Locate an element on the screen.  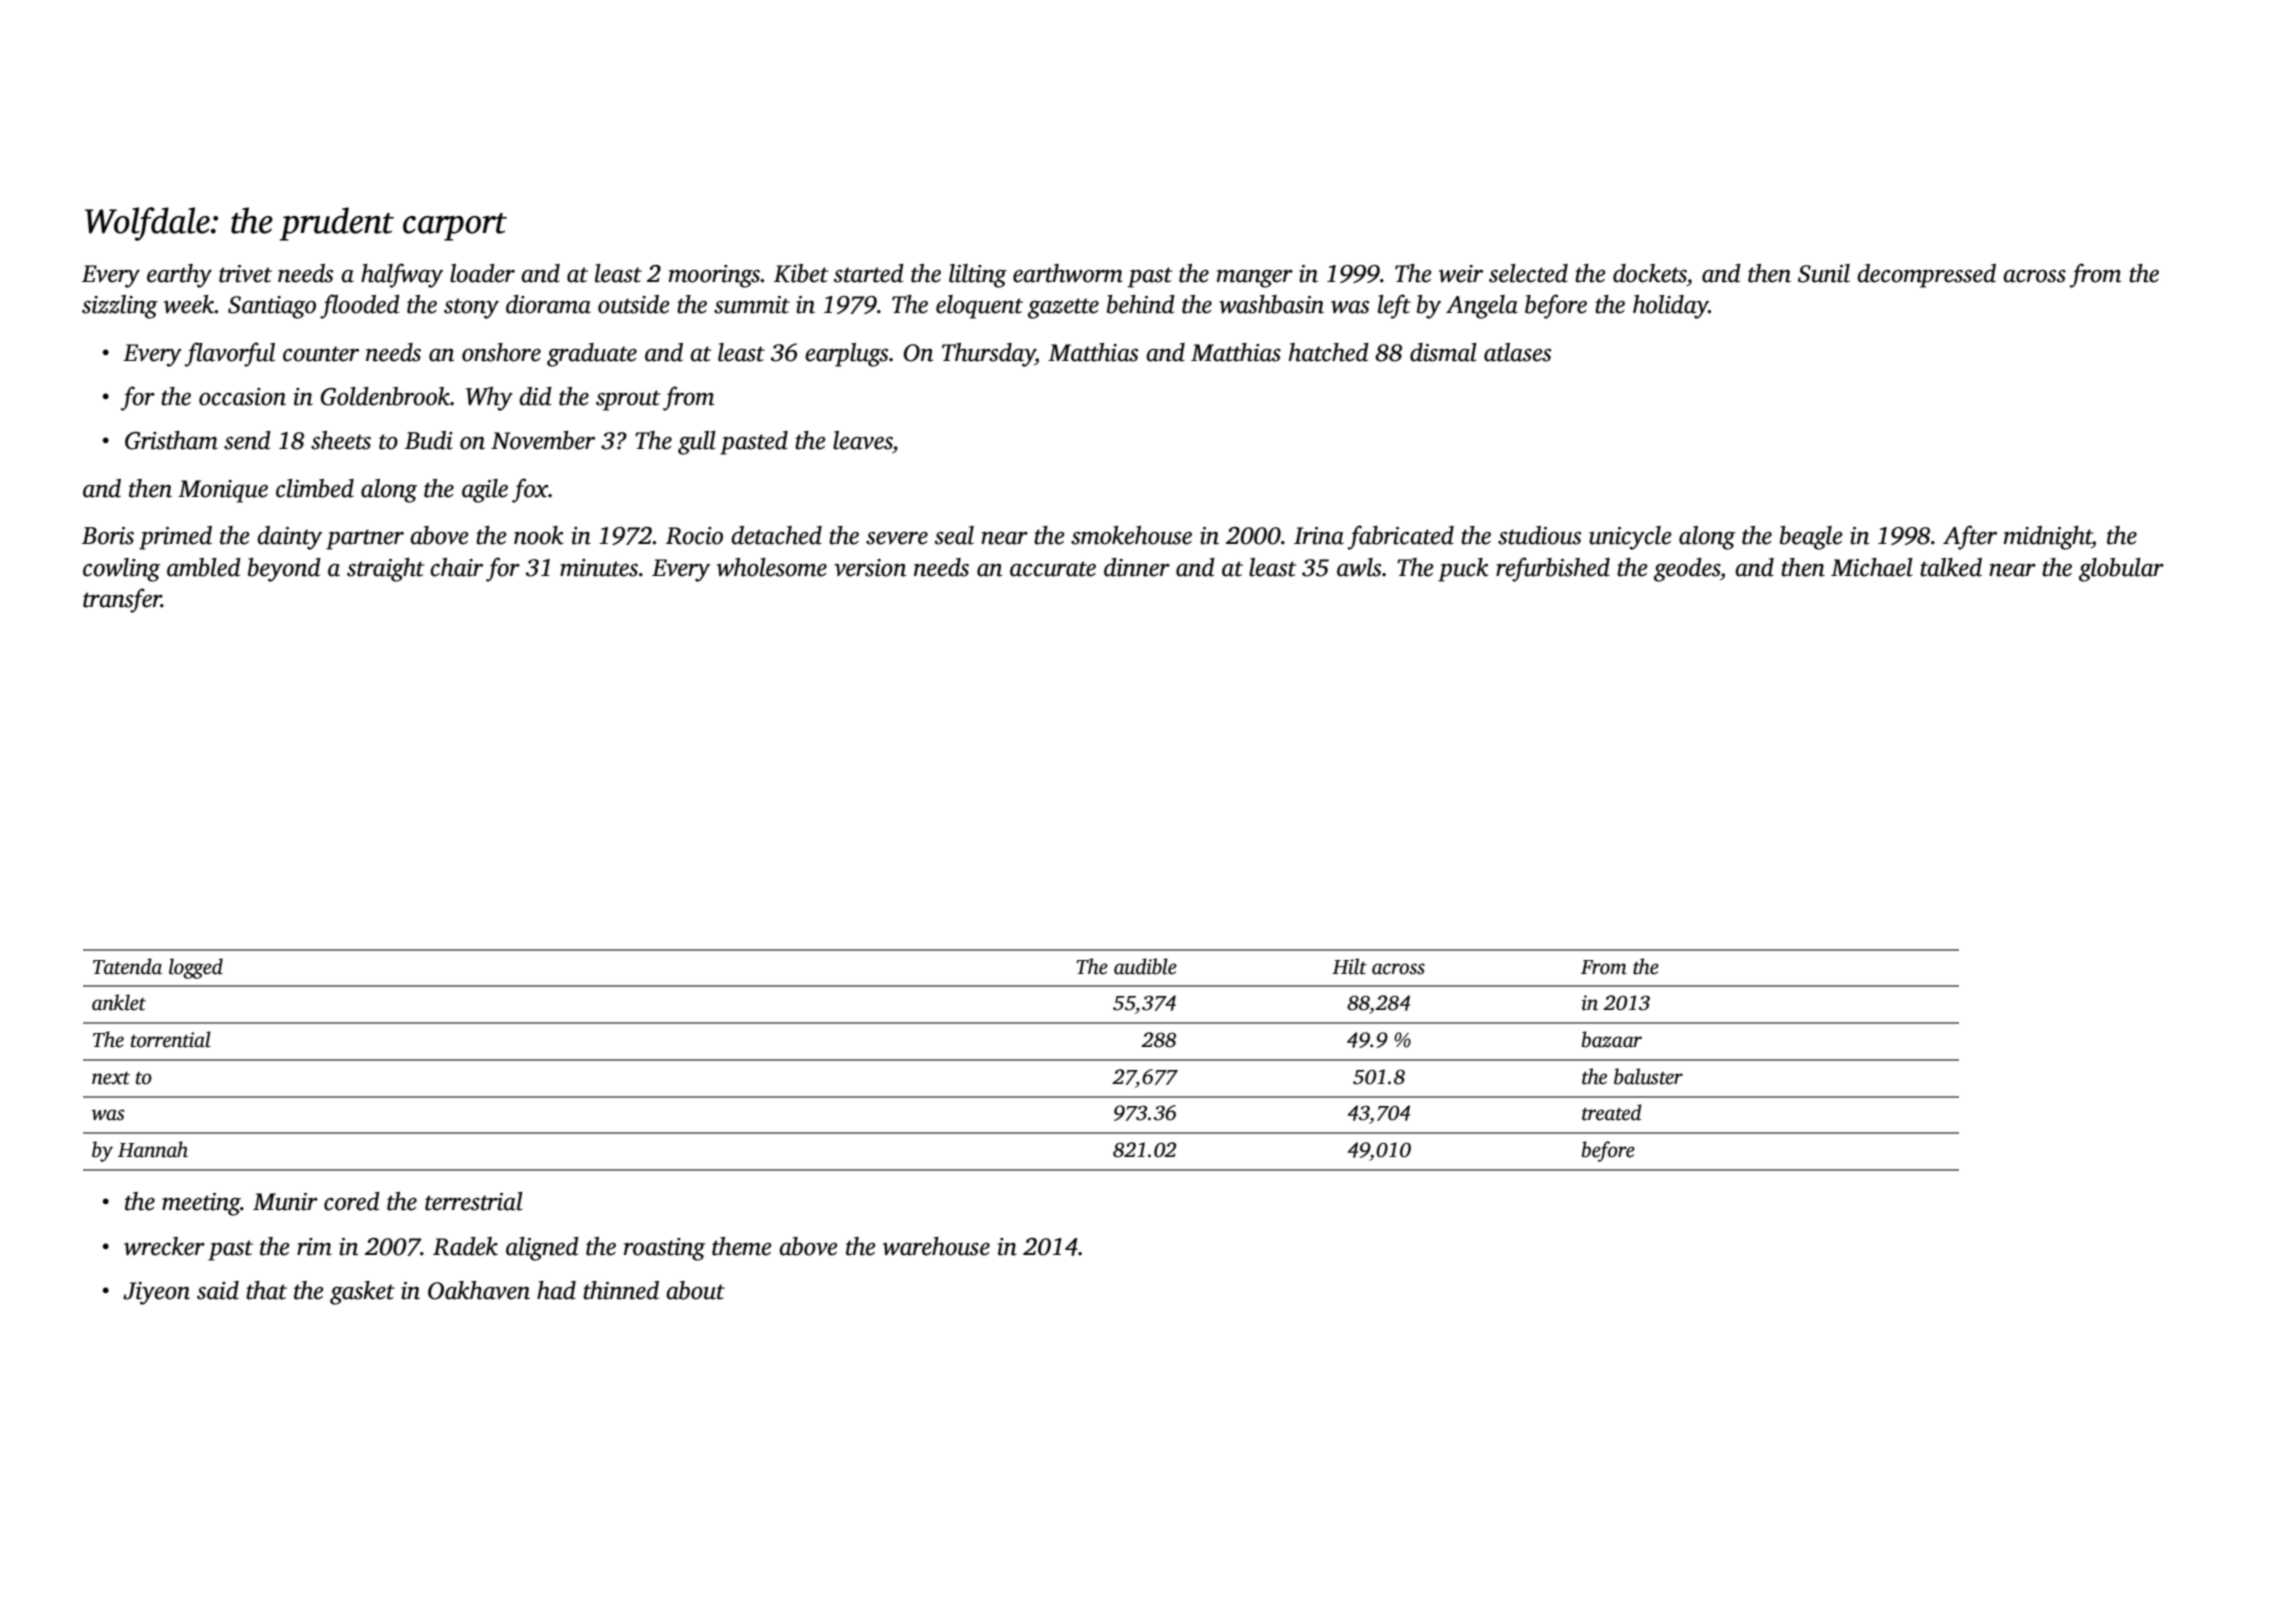
atlases is located at coordinates (1518, 352).
